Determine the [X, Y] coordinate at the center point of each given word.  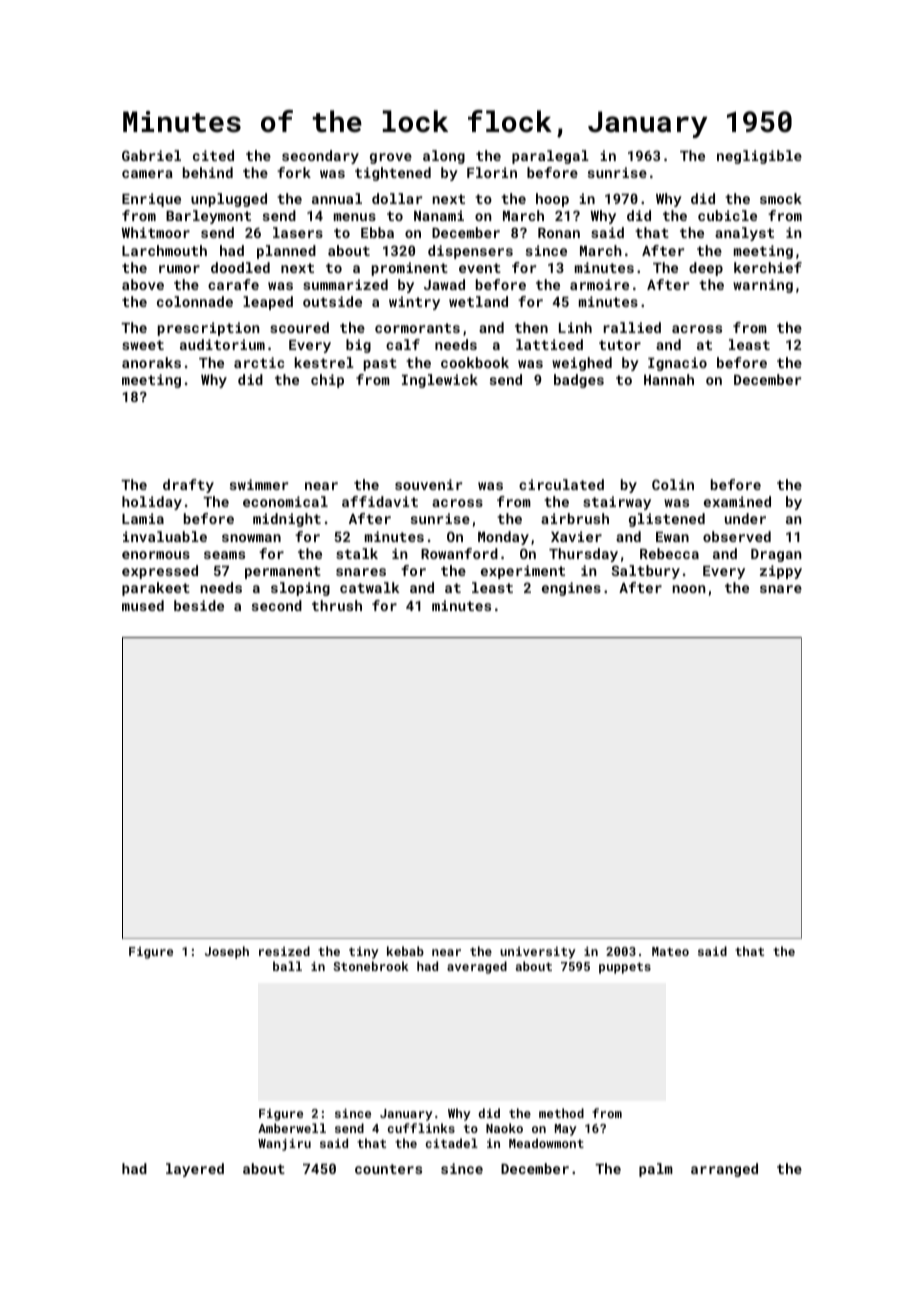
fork [294, 172]
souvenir [428, 484]
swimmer [259, 484]
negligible [759, 157]
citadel [452, 1143]
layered [195, 1170]
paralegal [550, 157]
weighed [582, 364]
